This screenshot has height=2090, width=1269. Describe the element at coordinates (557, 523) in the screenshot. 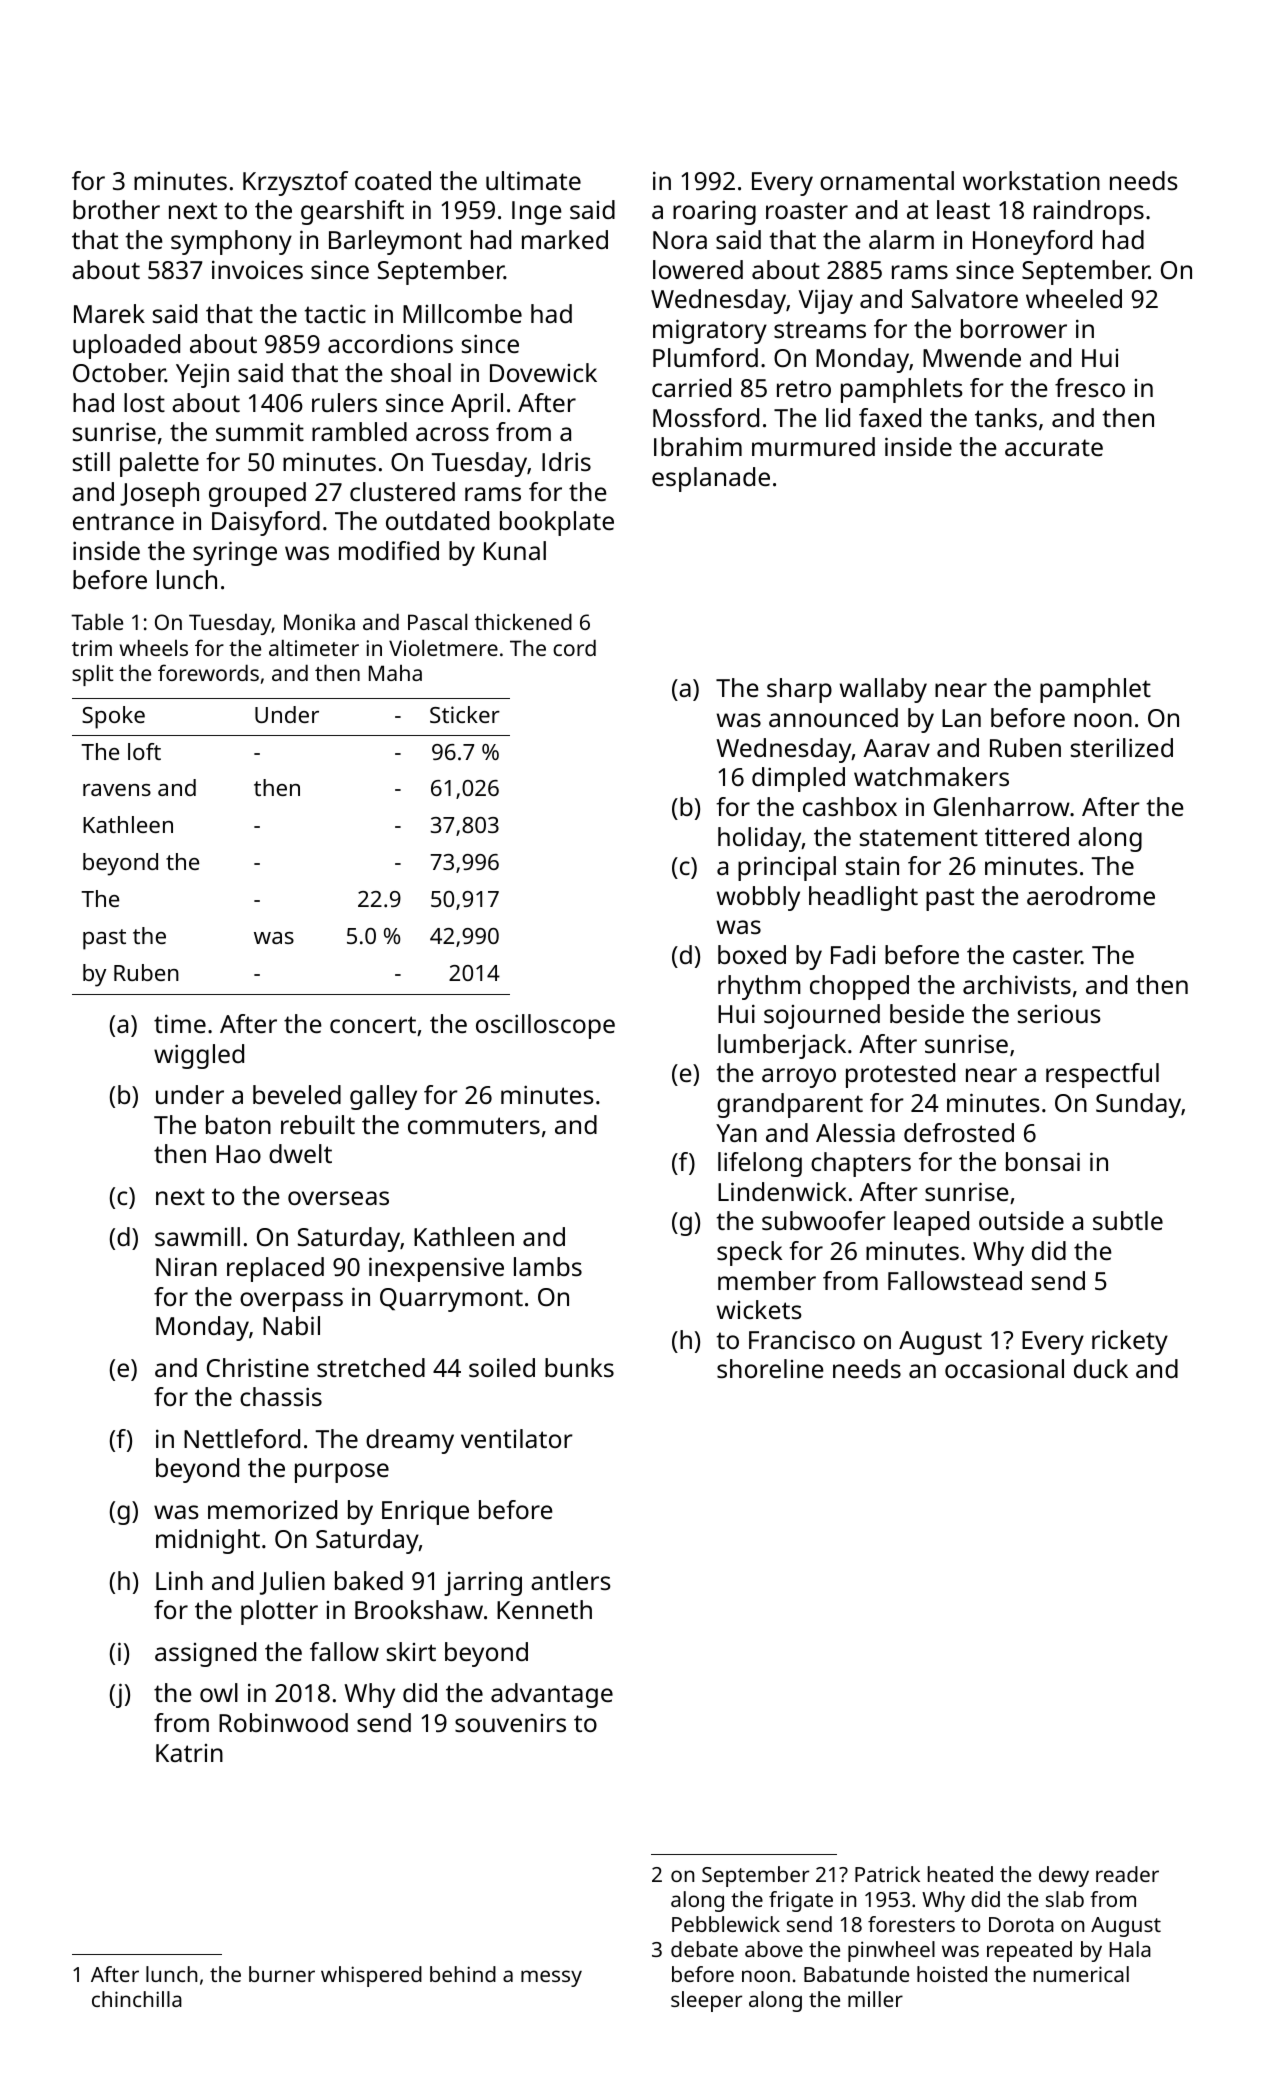

I see `bookplate` at that location.
